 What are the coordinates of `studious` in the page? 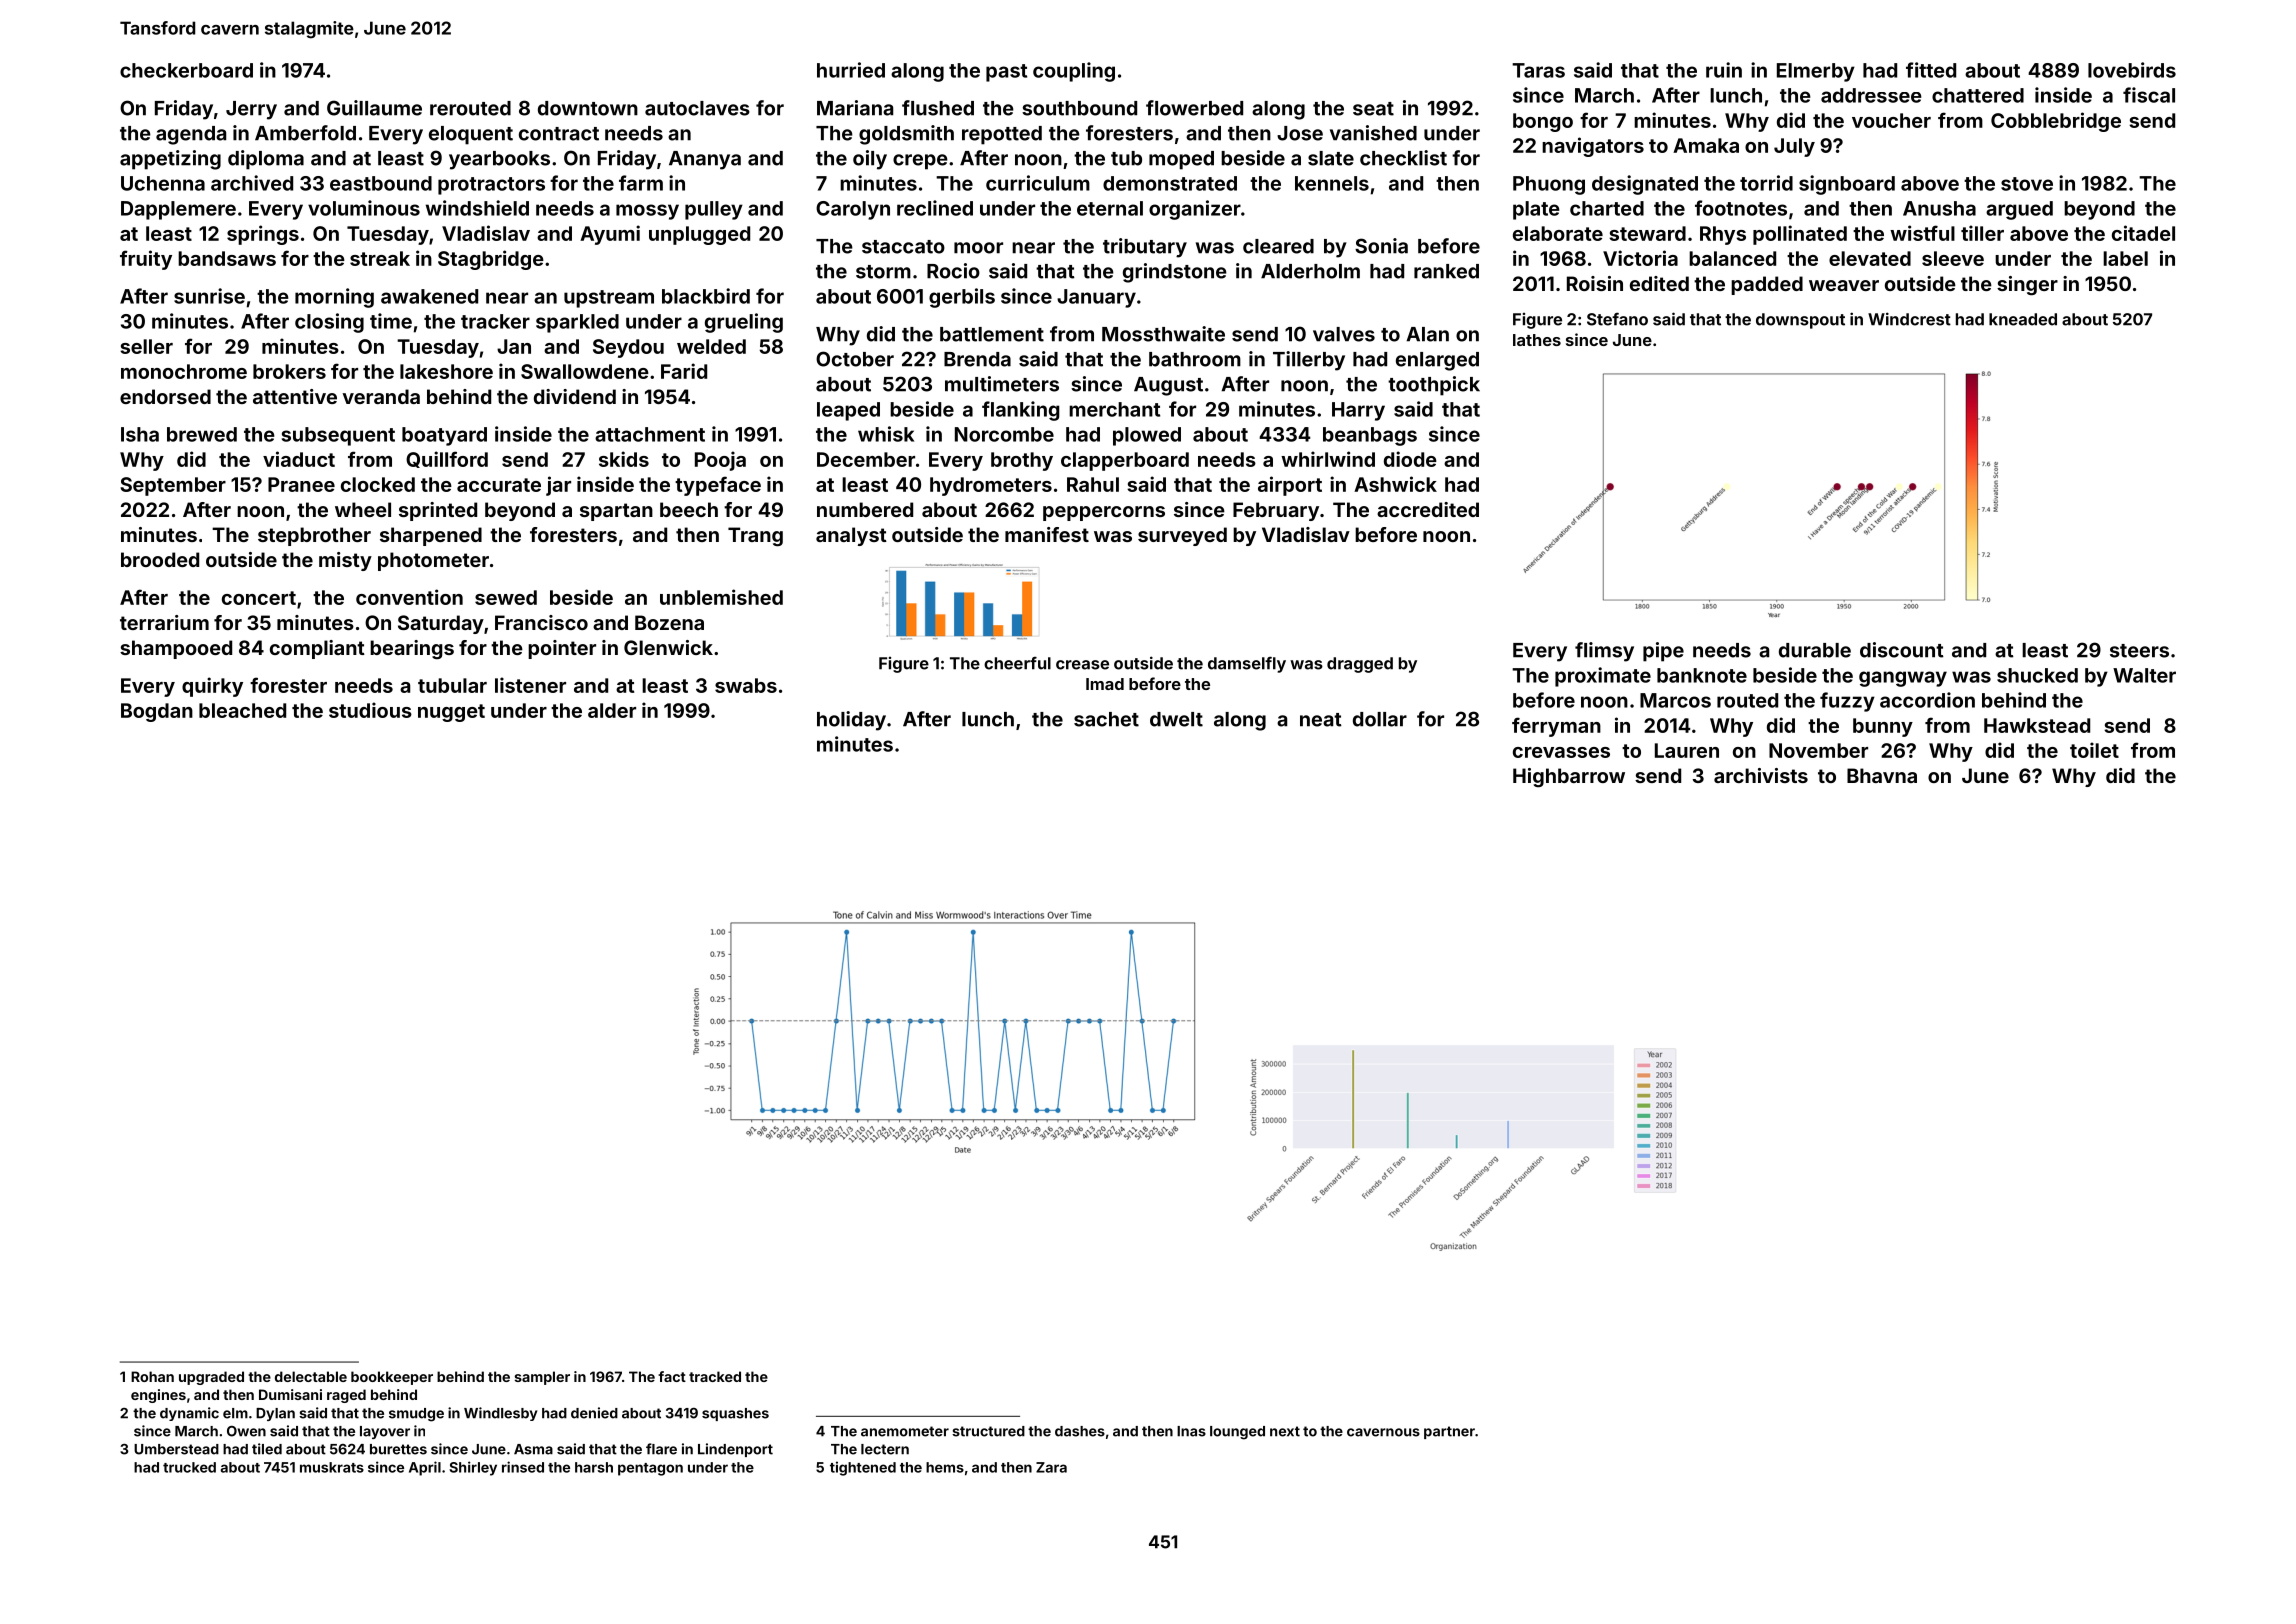 It's located at (370, 710).
